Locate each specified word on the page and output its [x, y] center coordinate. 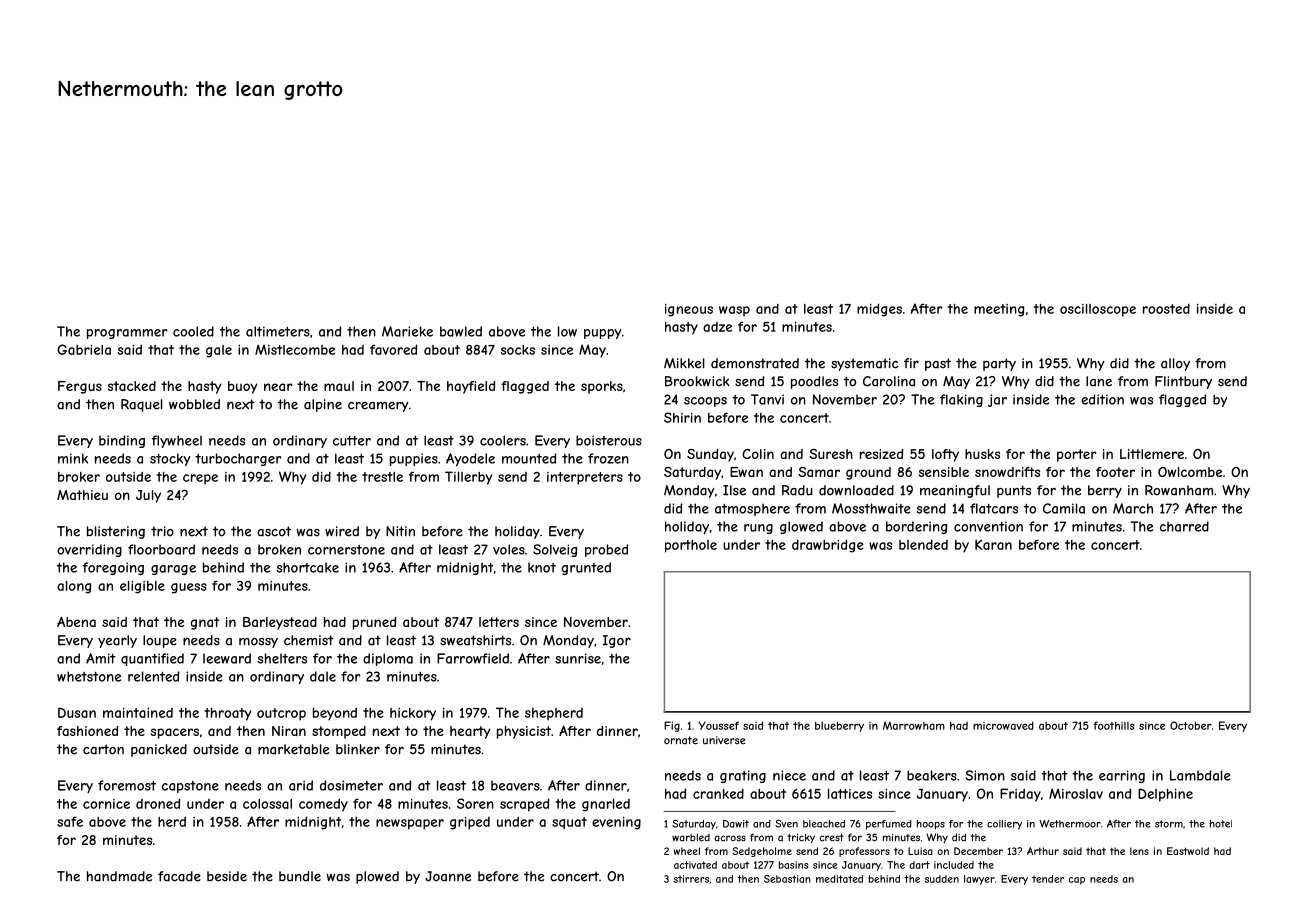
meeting [999, 310]
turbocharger [238, 459]
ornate [681, 740]
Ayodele [470, 459]
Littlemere [1152, 454]
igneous [689, 310]
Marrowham [914, 725]
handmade [119, 876]
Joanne [448, 876]
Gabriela [84, 349]
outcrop [281, 714]
